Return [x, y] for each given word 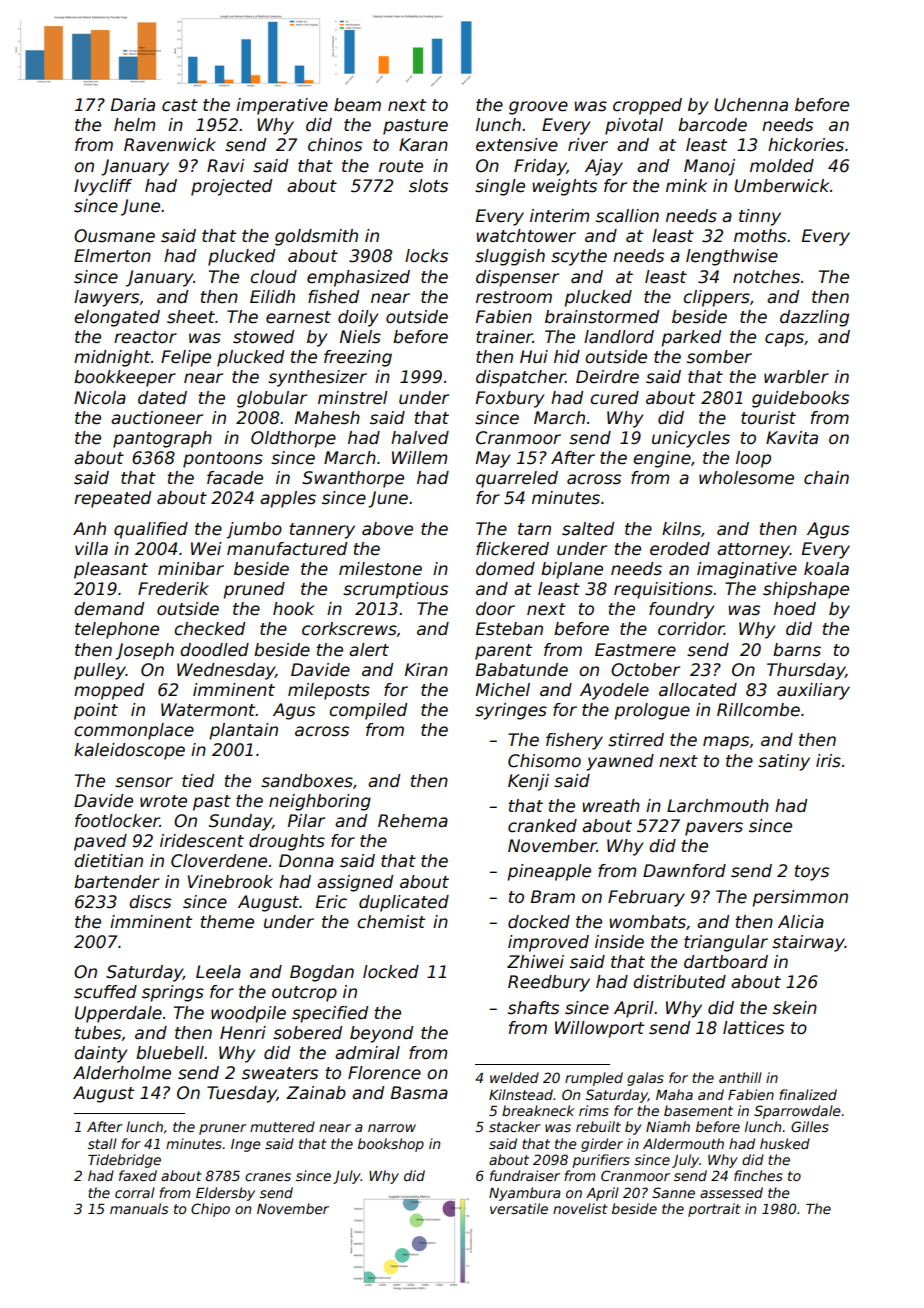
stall [102, 1143]
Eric [331, 902]
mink [686, 185]
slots [428, 186]
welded [514, 1077]
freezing [358, 358]
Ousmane [114, 236]
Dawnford [684, 871]
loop [753, 459]
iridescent [202, 841]
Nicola [100, 398]
